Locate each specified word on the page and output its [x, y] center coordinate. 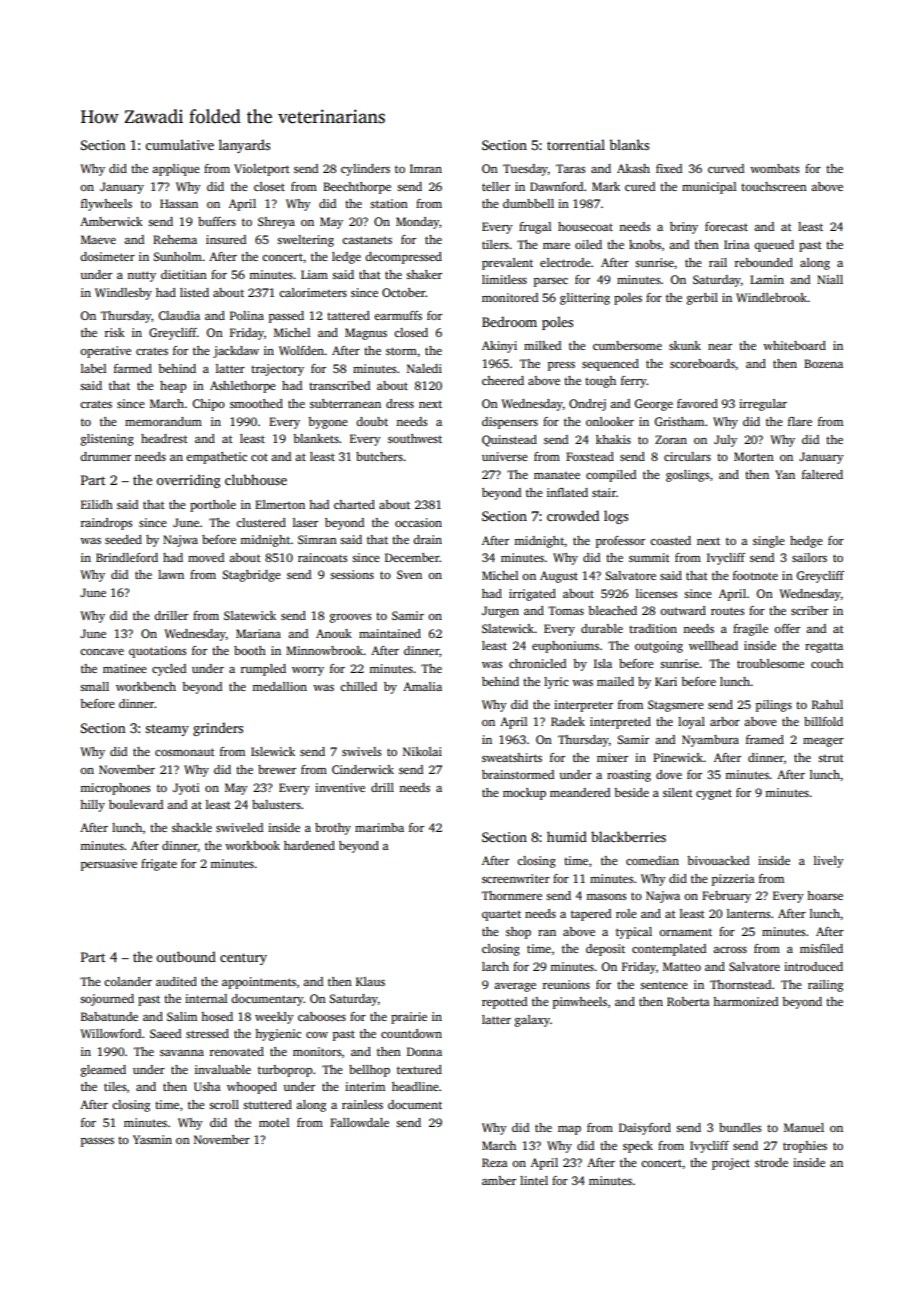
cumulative [179, 144]
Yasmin [152, 1139]
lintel [534, 1180]
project [731, 1164]
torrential [576, 144]
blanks [629, 144]
